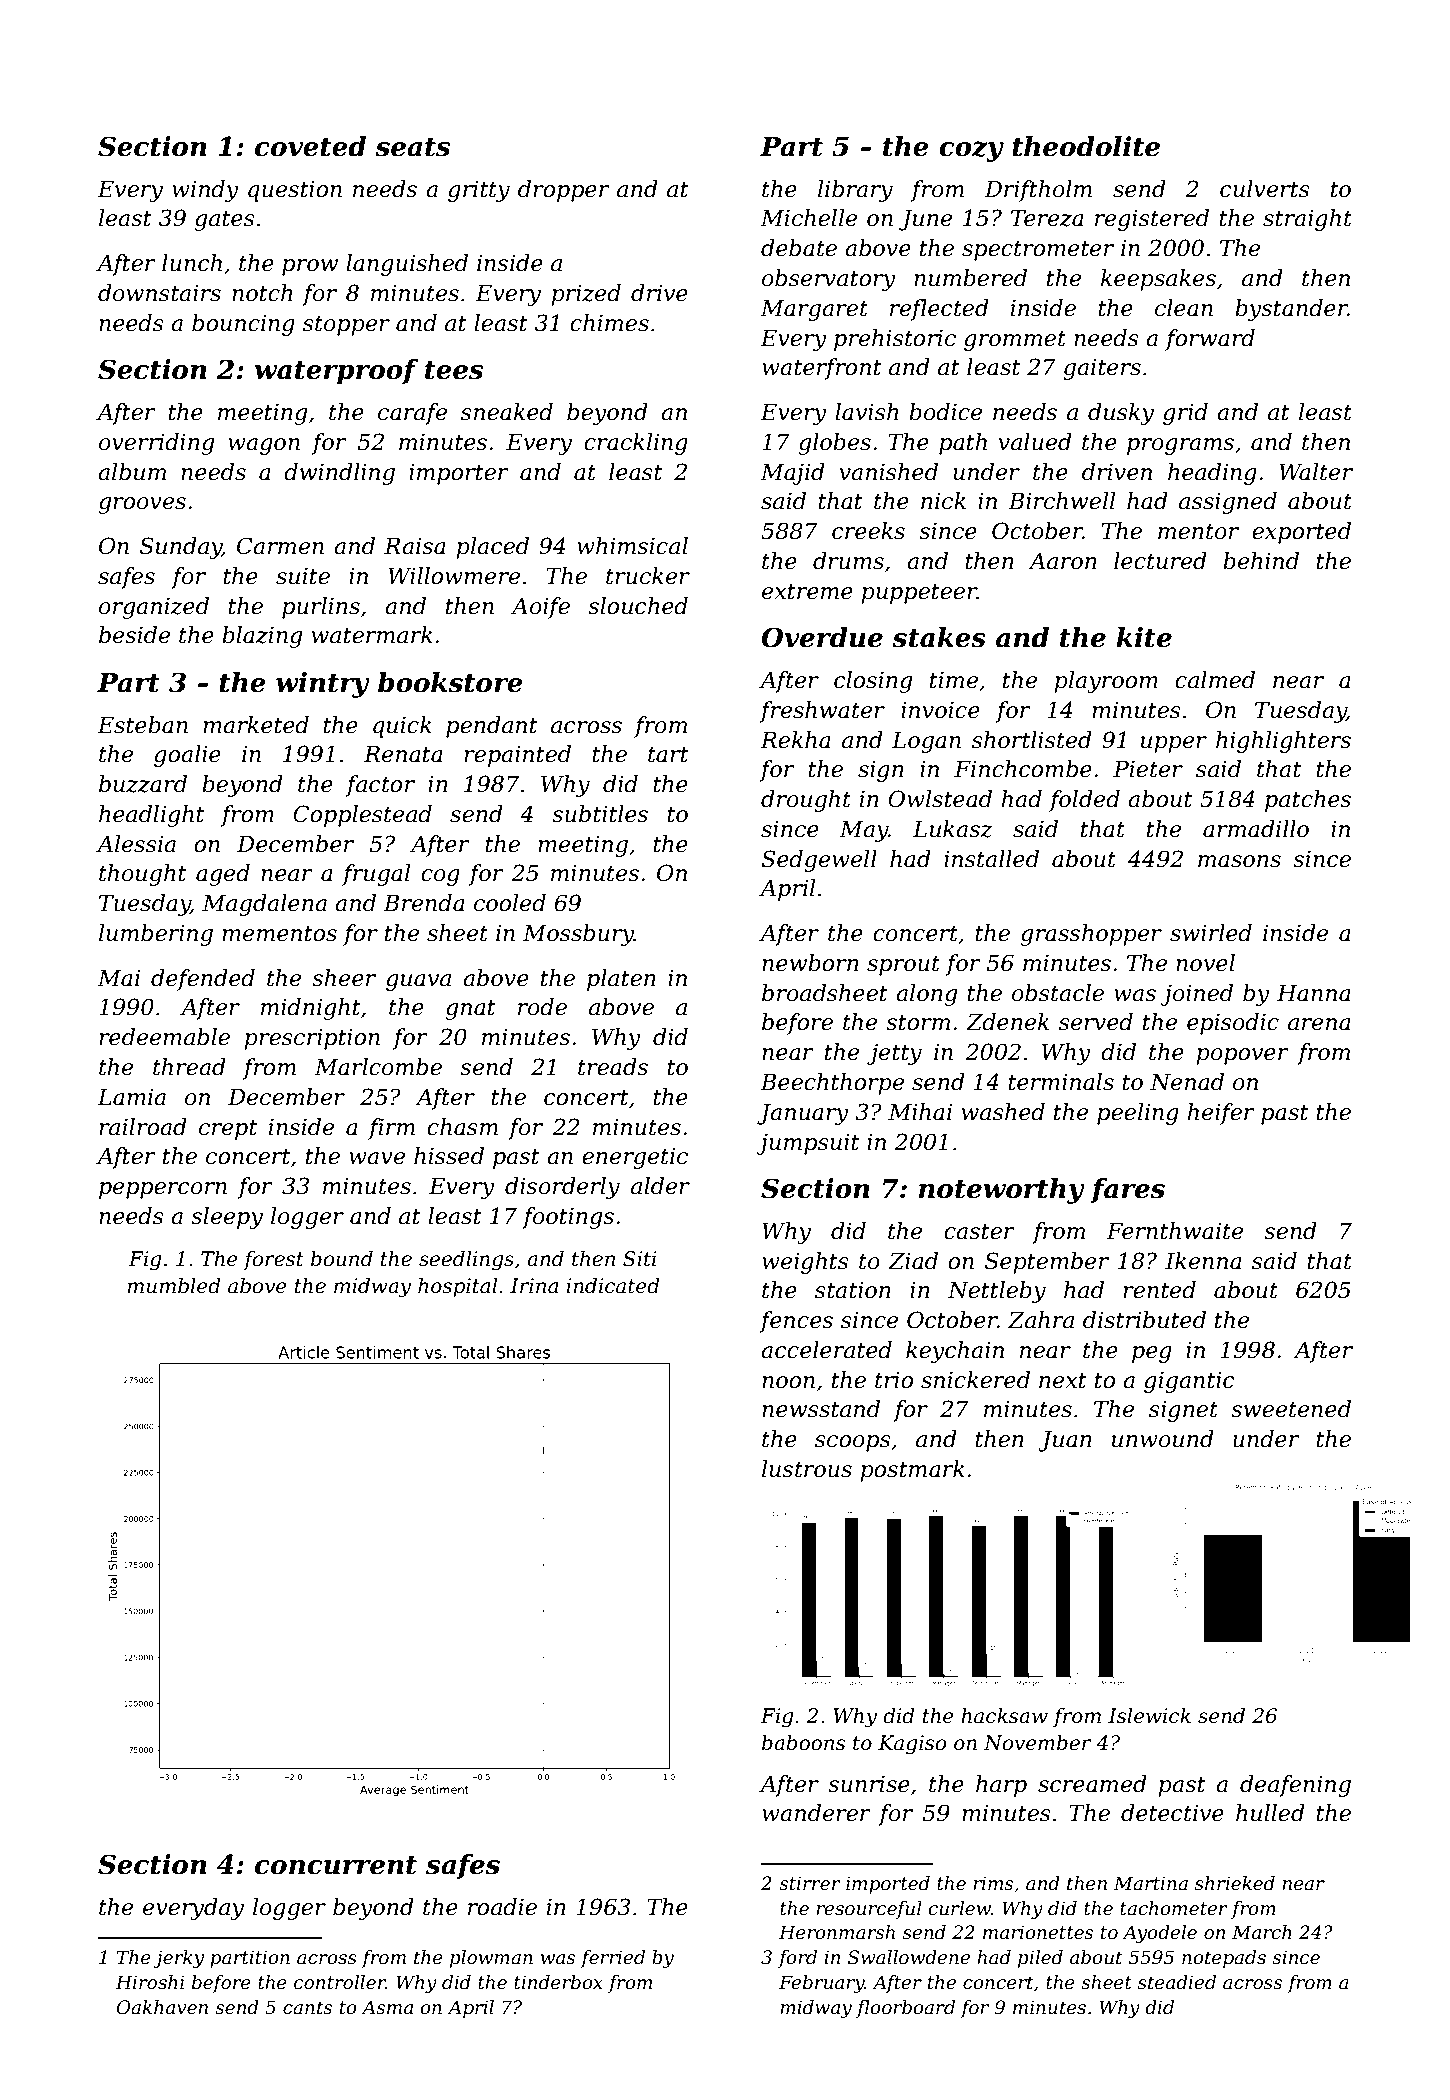 This screenshot has width=1450, height=2100. I want to click on newborn, so click(810, 963).
